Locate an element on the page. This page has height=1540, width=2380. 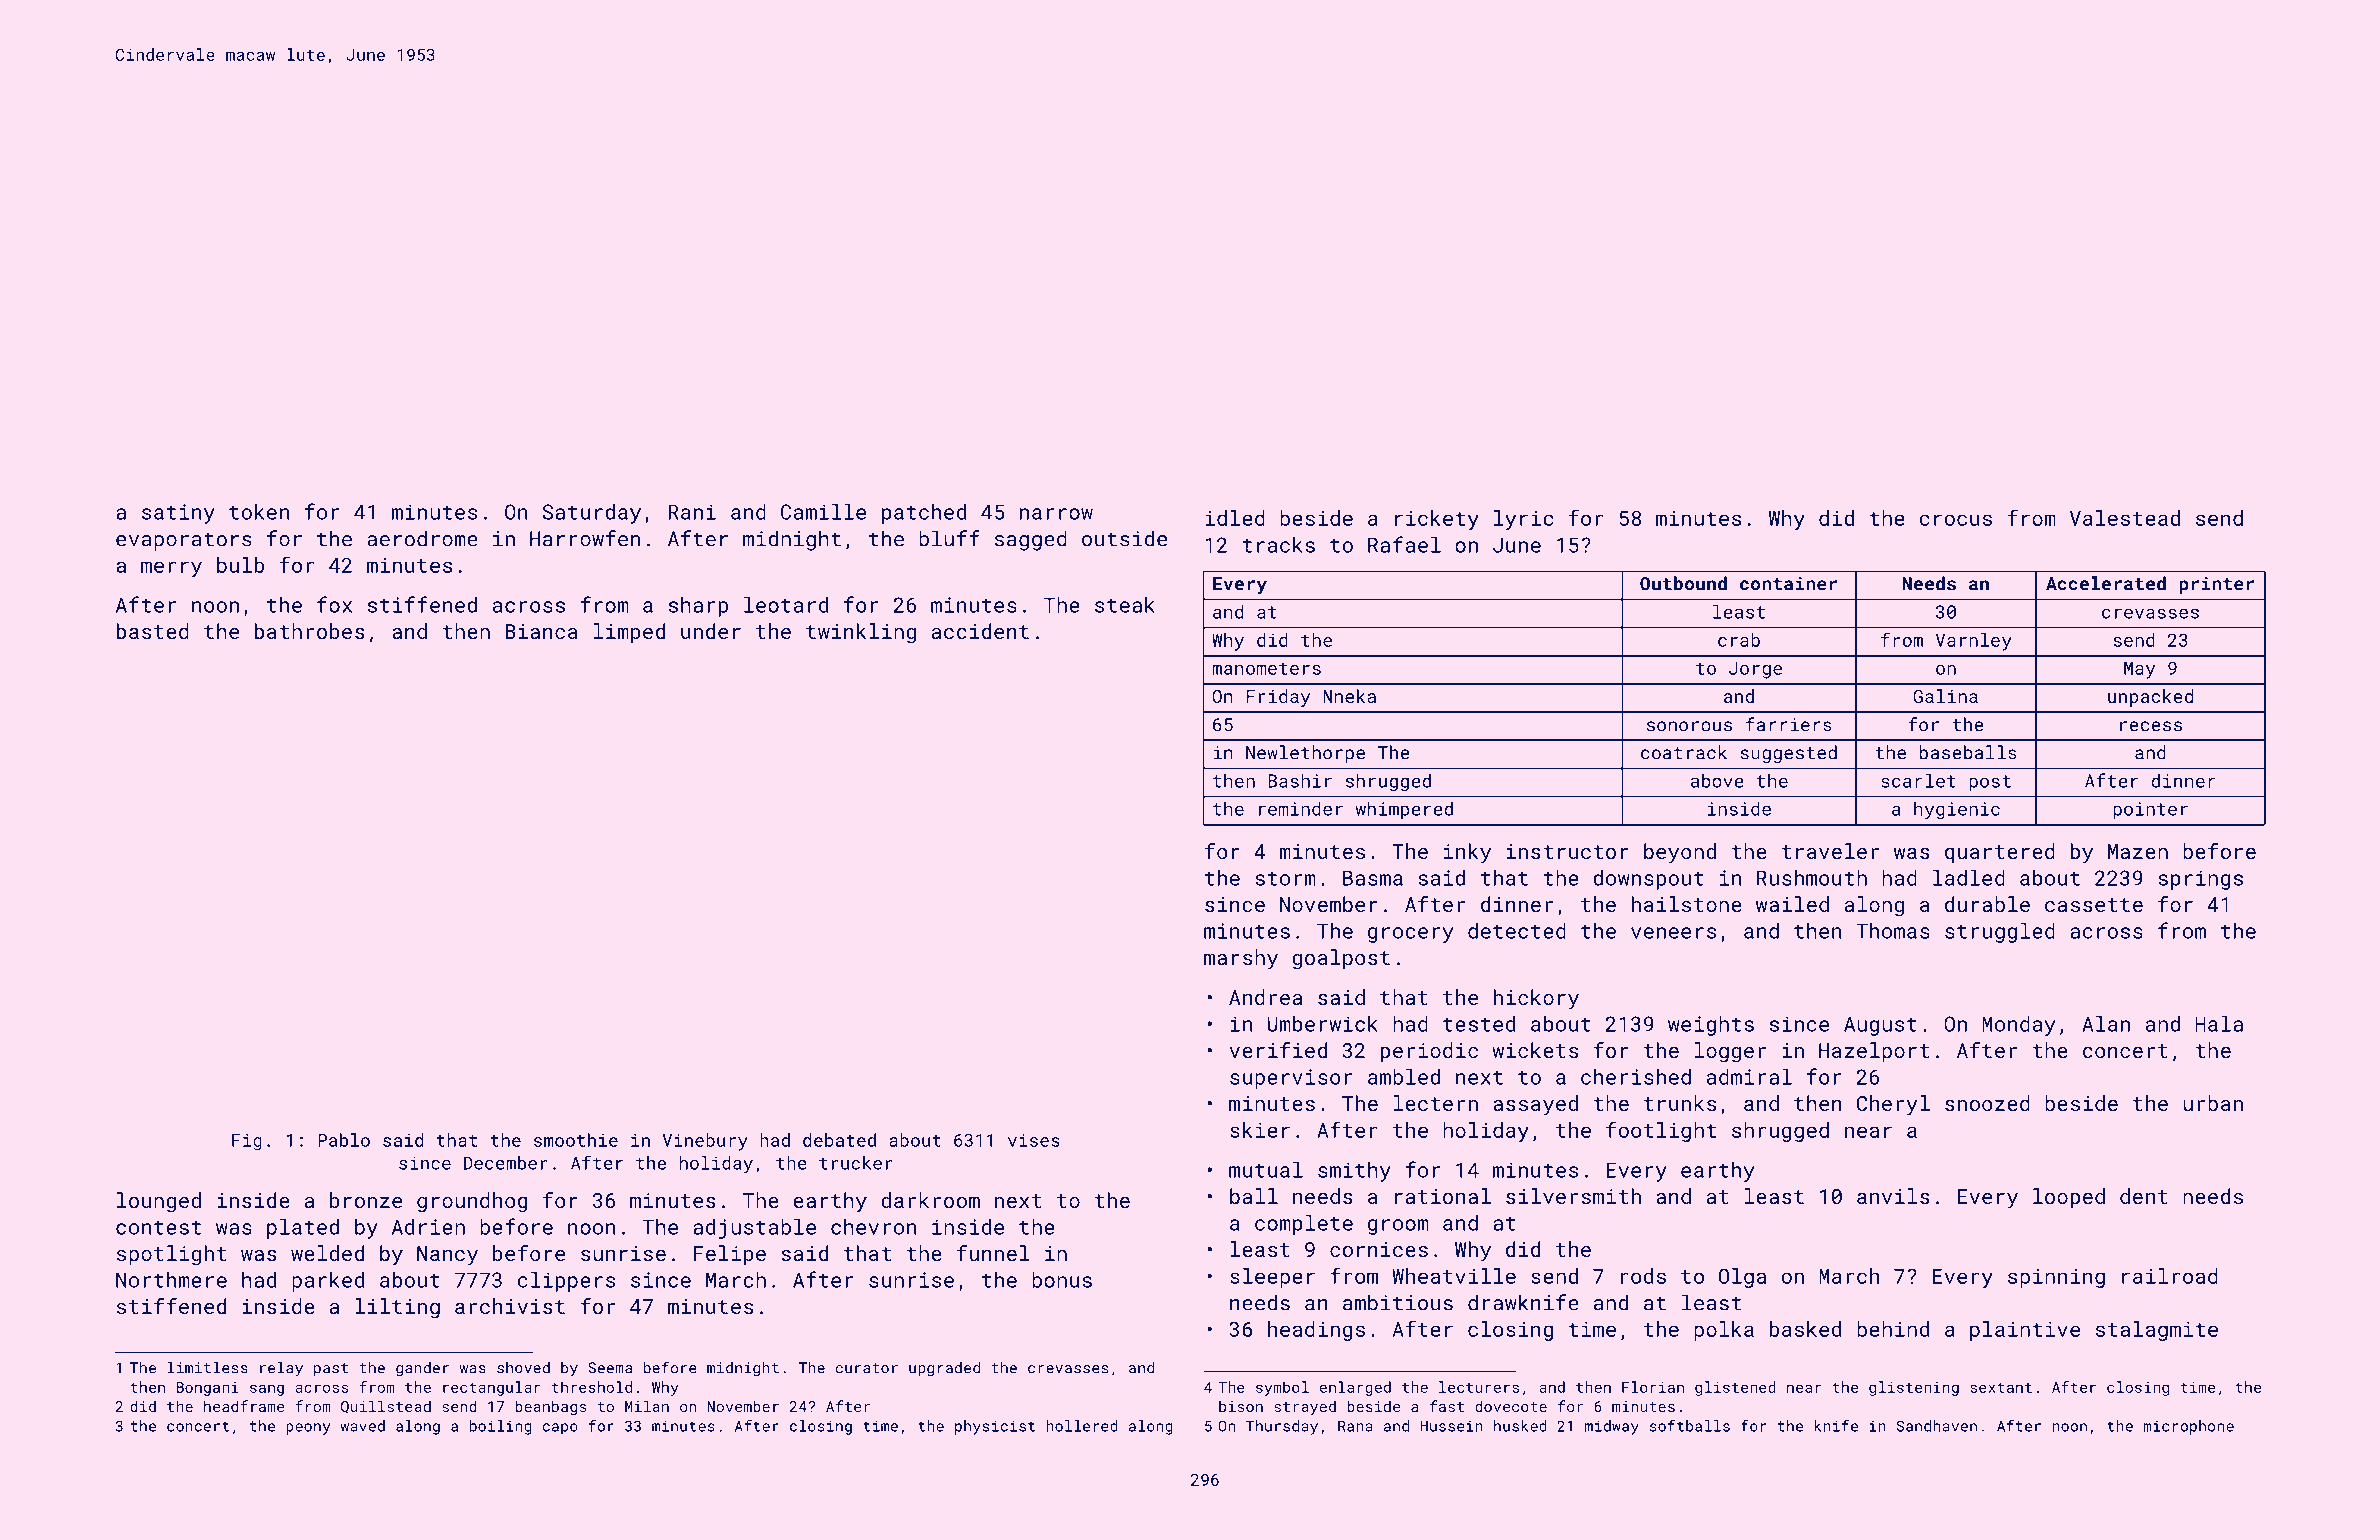
verified is located at coordinates (1278, 1050).
